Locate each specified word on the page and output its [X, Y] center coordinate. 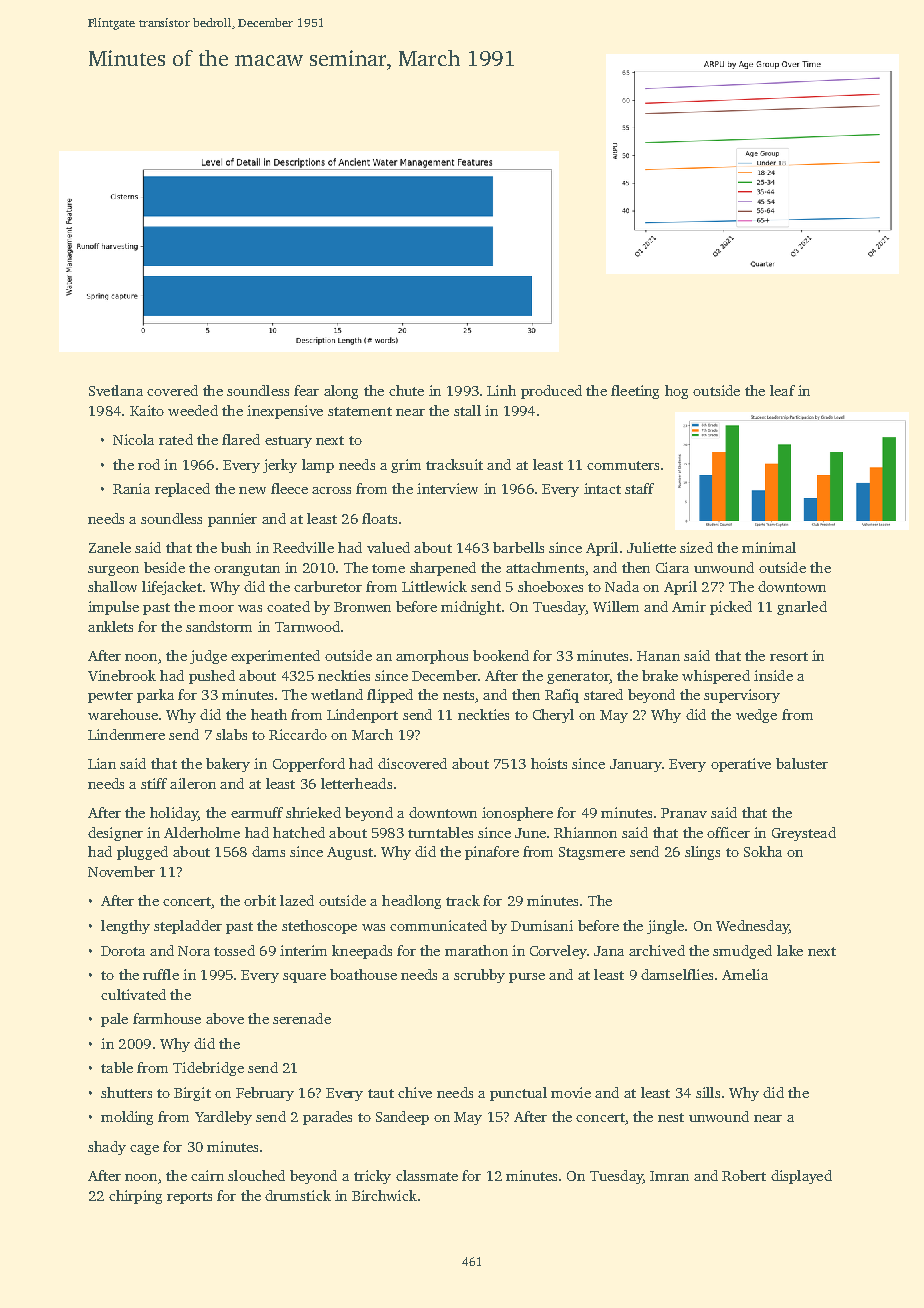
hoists [549, 763]
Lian [102, 763]
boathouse [363, 974]
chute [406, 390]
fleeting [635, 392]
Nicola [133, 439]
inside [773, 675]
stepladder [188, 927]
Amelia [745, 974]
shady [107, 1148]
